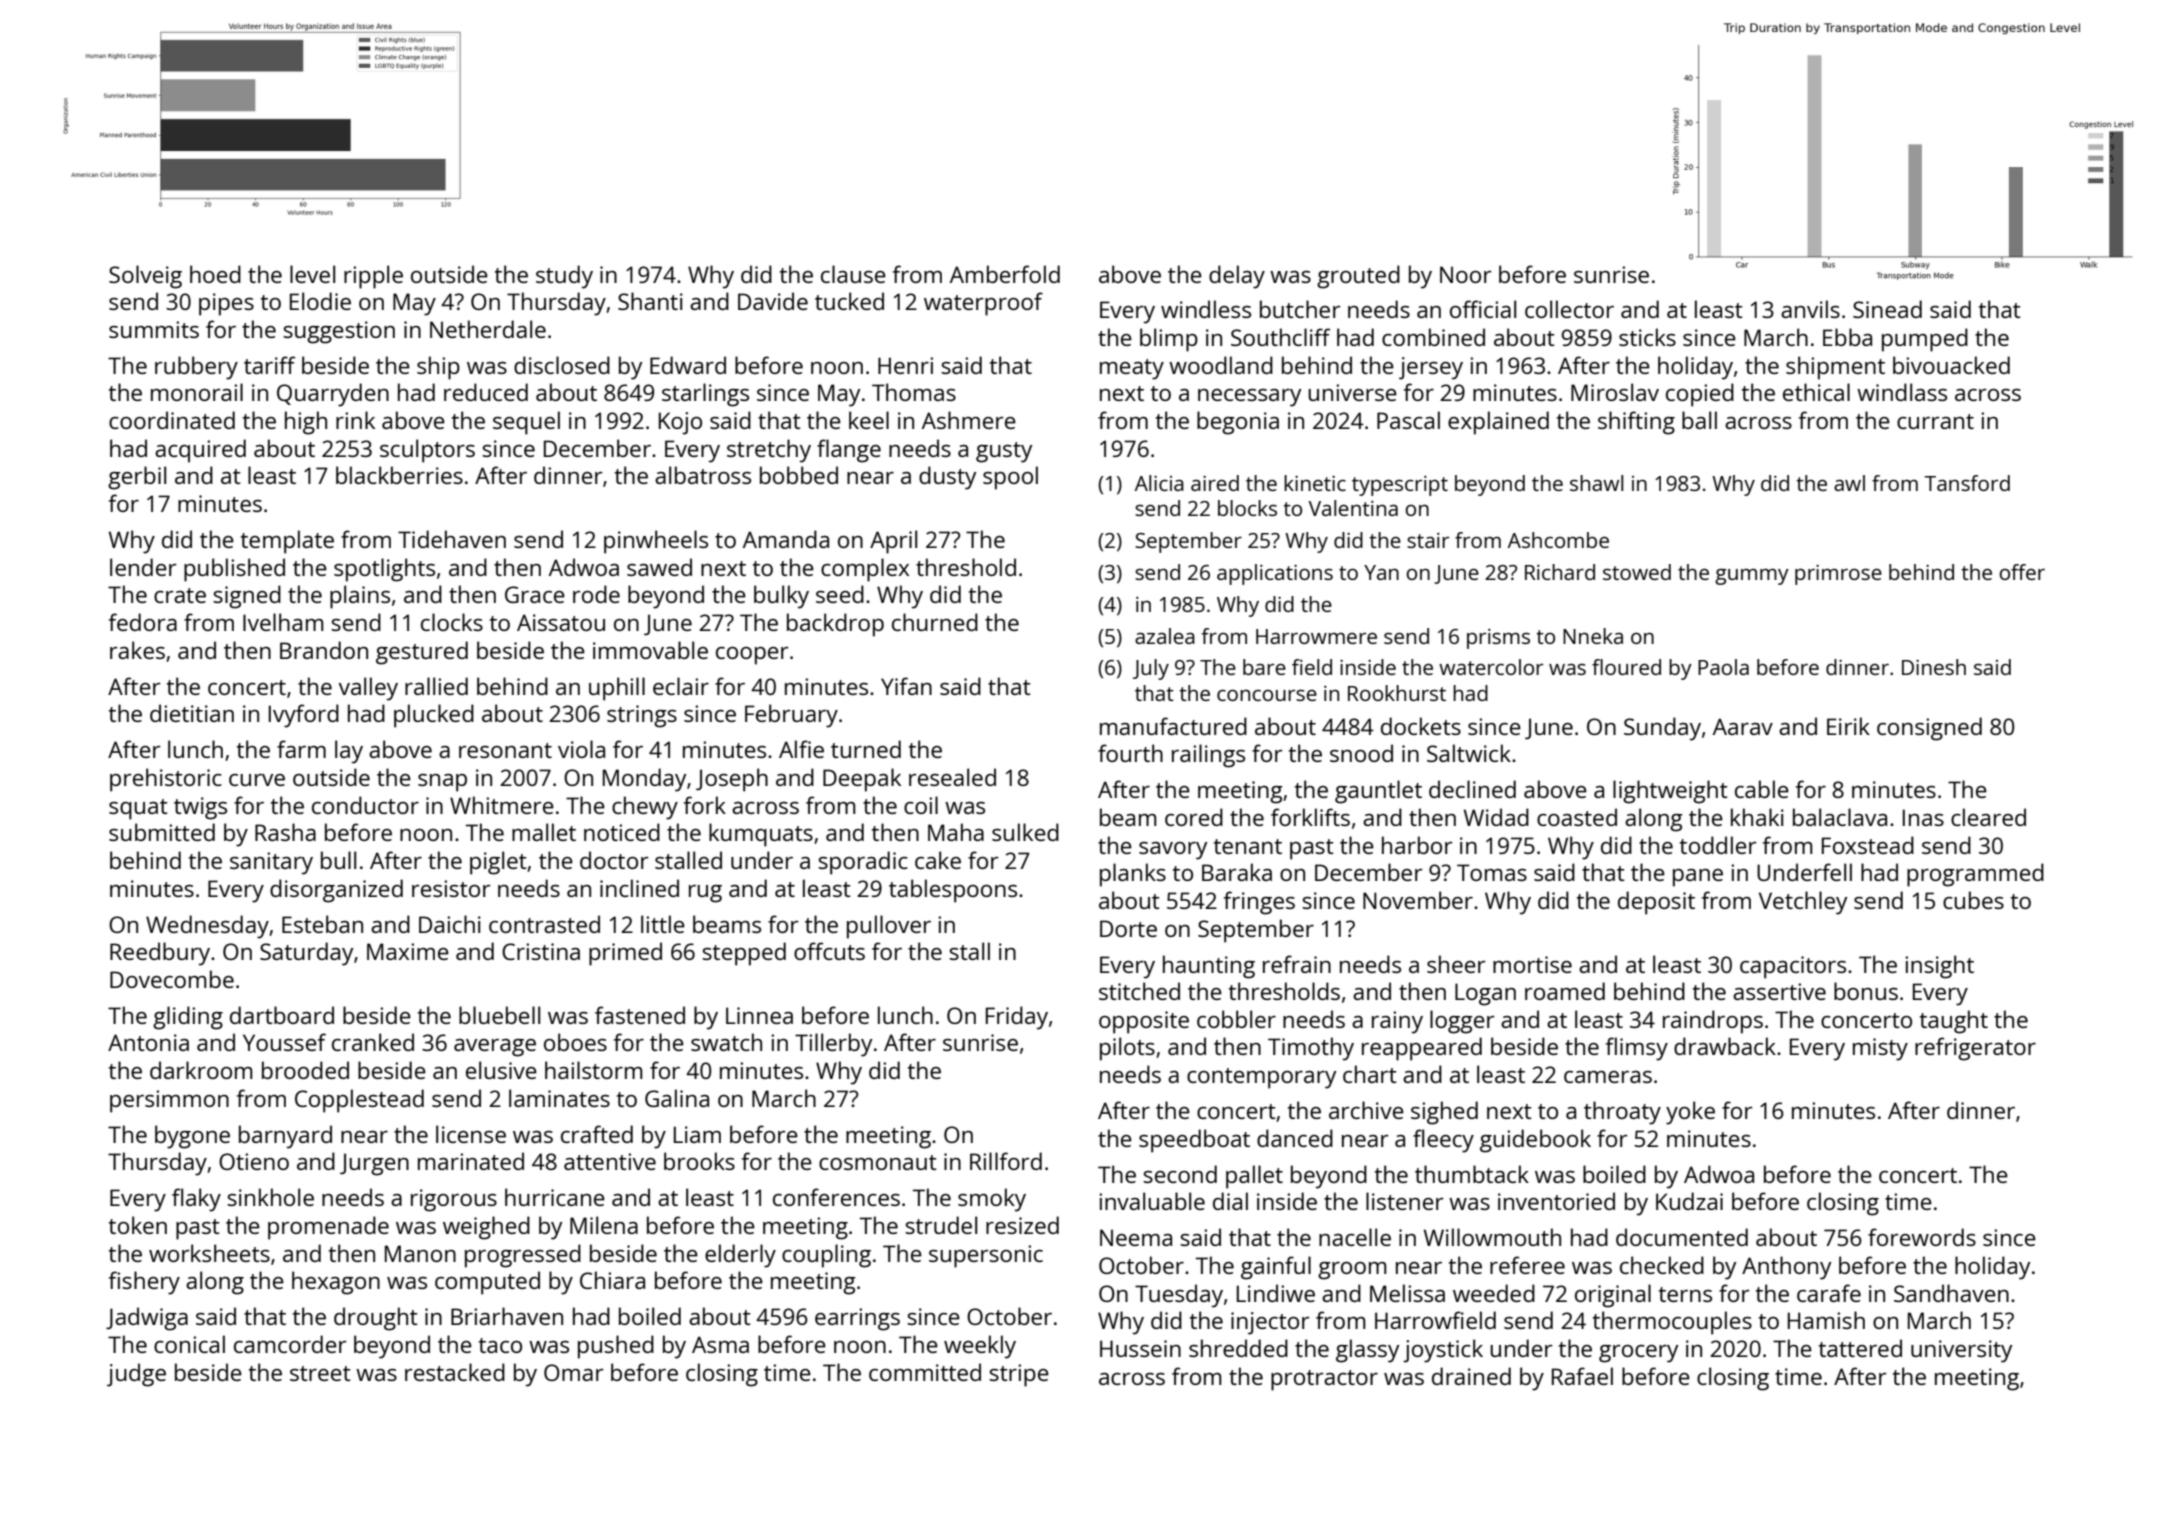 Image resolution: width=2160 pixels, height=1527 pixels. Describe the element at coordinates (320, 1373) in the screenshot. I see `street` at that location.
